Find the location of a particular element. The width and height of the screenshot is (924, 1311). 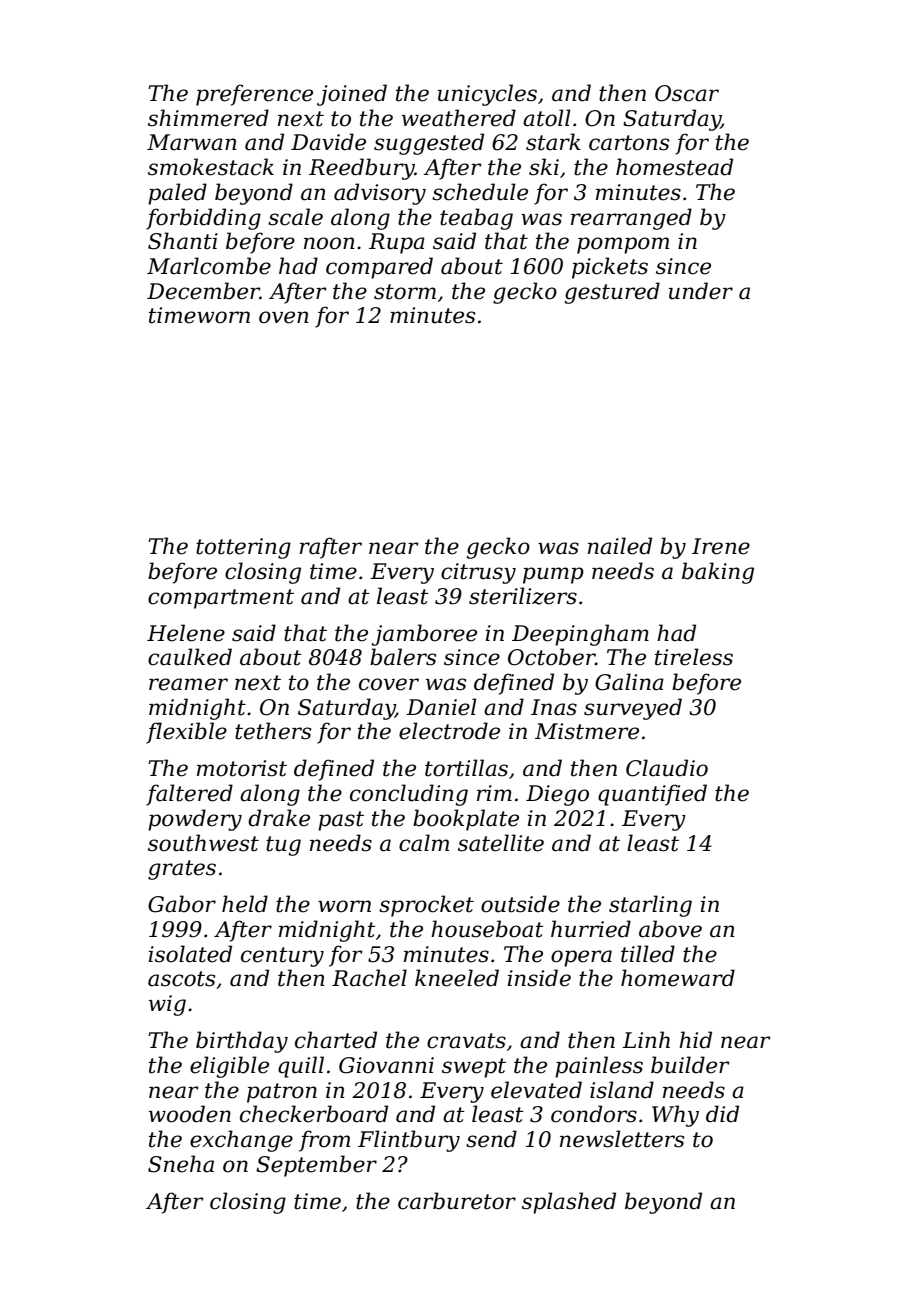

tortillas is located at coordinates (466, 768).
